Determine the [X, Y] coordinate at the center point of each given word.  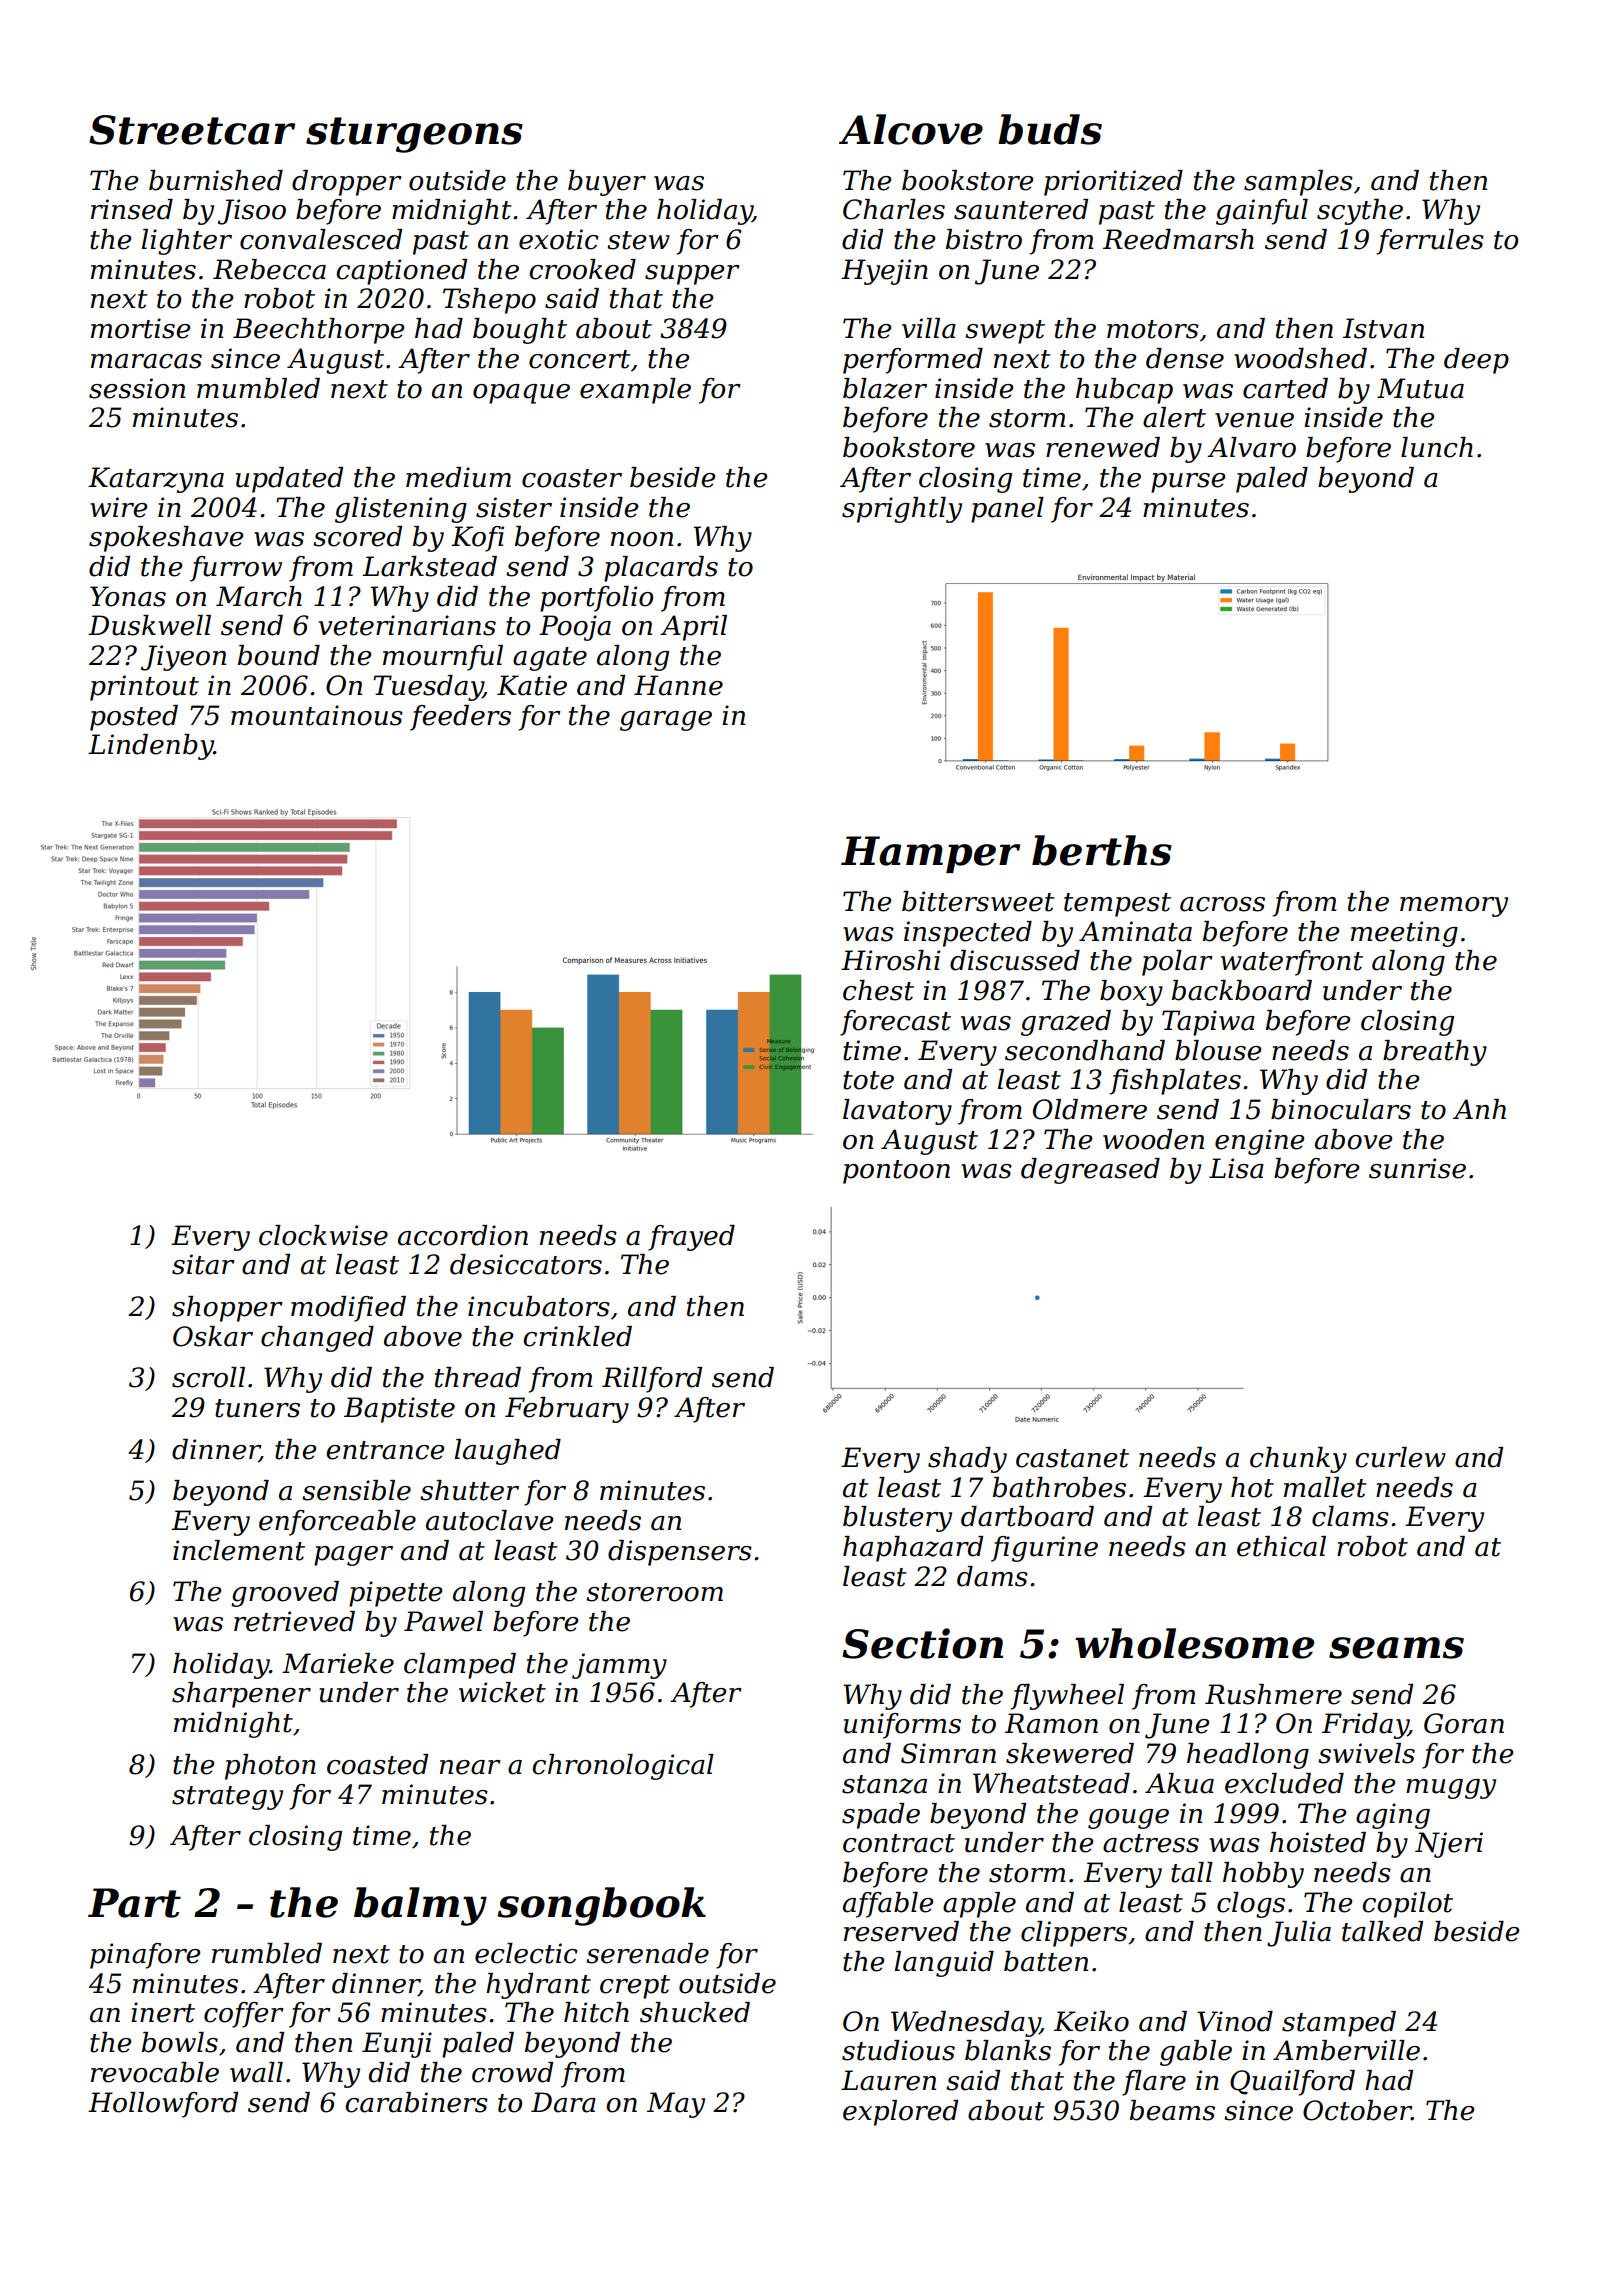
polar [1177, 963]
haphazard [913, 1549]
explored [900, 2113]
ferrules [1430, 242]
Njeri [1449, 1845]
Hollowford [163, 2105]
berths [1102, 850]
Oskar [213, 1336]
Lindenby [151, 747]
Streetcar [192, 130]
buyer [607, 183]
